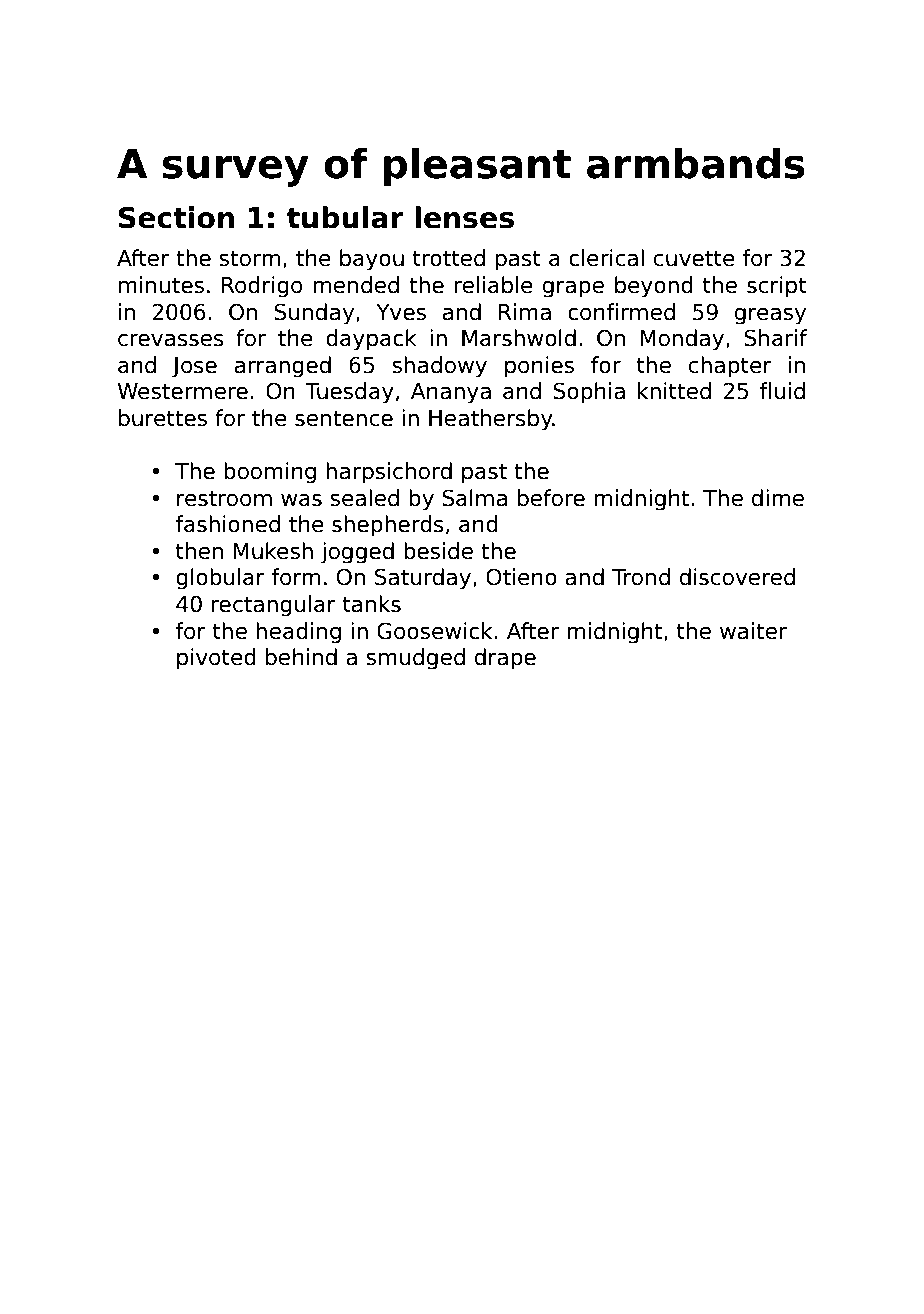 This page has width=924, height=1314. Describe the element at coordinates (694, 258) in the page. I see `cuvette` at that location.
